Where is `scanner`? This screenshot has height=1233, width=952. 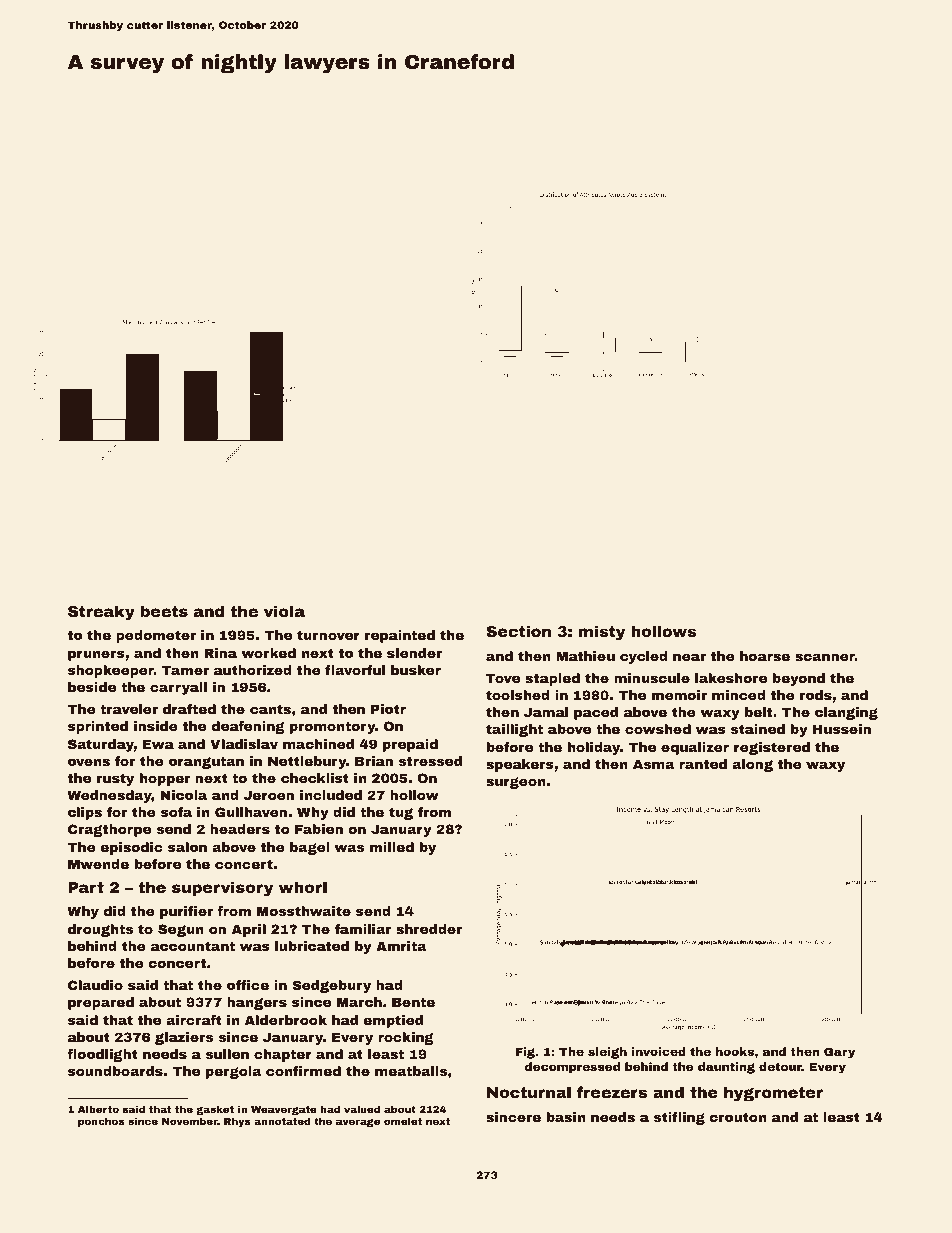
scanner is located at coordinates (825, 657).
